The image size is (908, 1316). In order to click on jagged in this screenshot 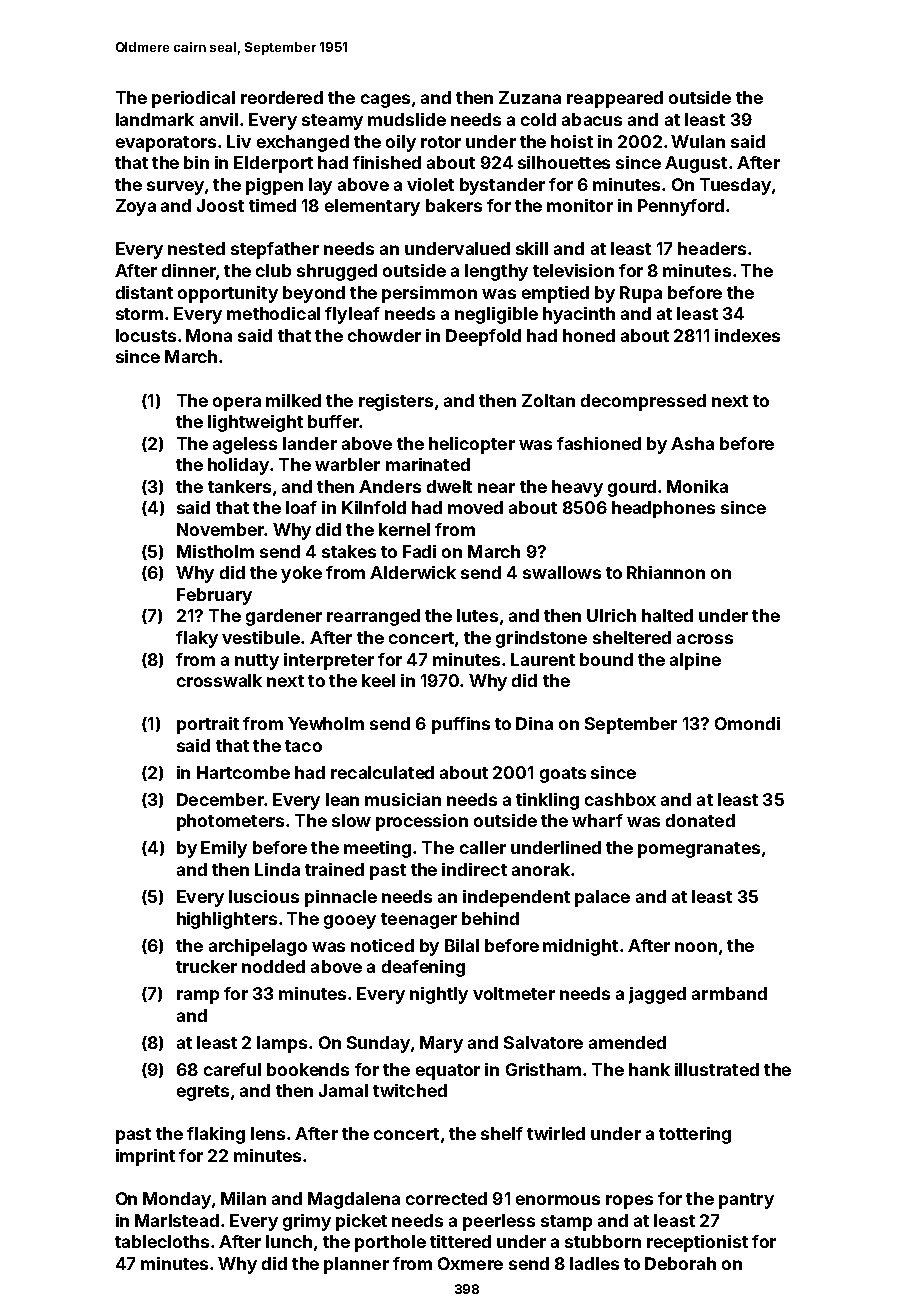, I will do `click(657, 995)`.
